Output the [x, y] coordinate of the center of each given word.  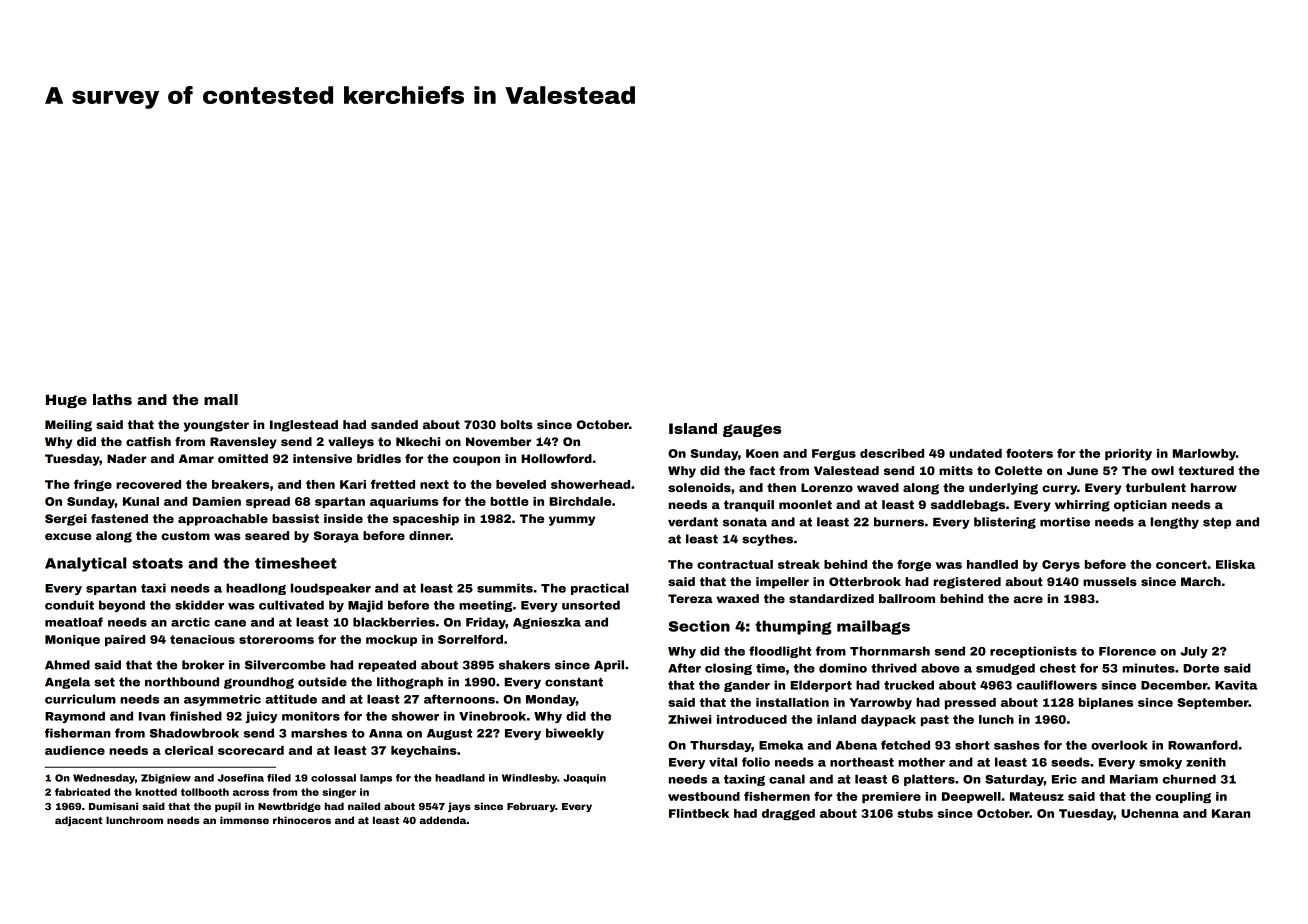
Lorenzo [827, 487]
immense [244, 820]
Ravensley [243, 443]
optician [1140, 506]
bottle [509, 501]
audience [75, 750]
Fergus [834, 454]
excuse [68, 536]
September [1213, 703]
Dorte [1201, 668]
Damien [217, 501]
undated [975, 453]
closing [728, 669]
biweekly [575, 734]
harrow [1214, 487]
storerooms [276, 639]
